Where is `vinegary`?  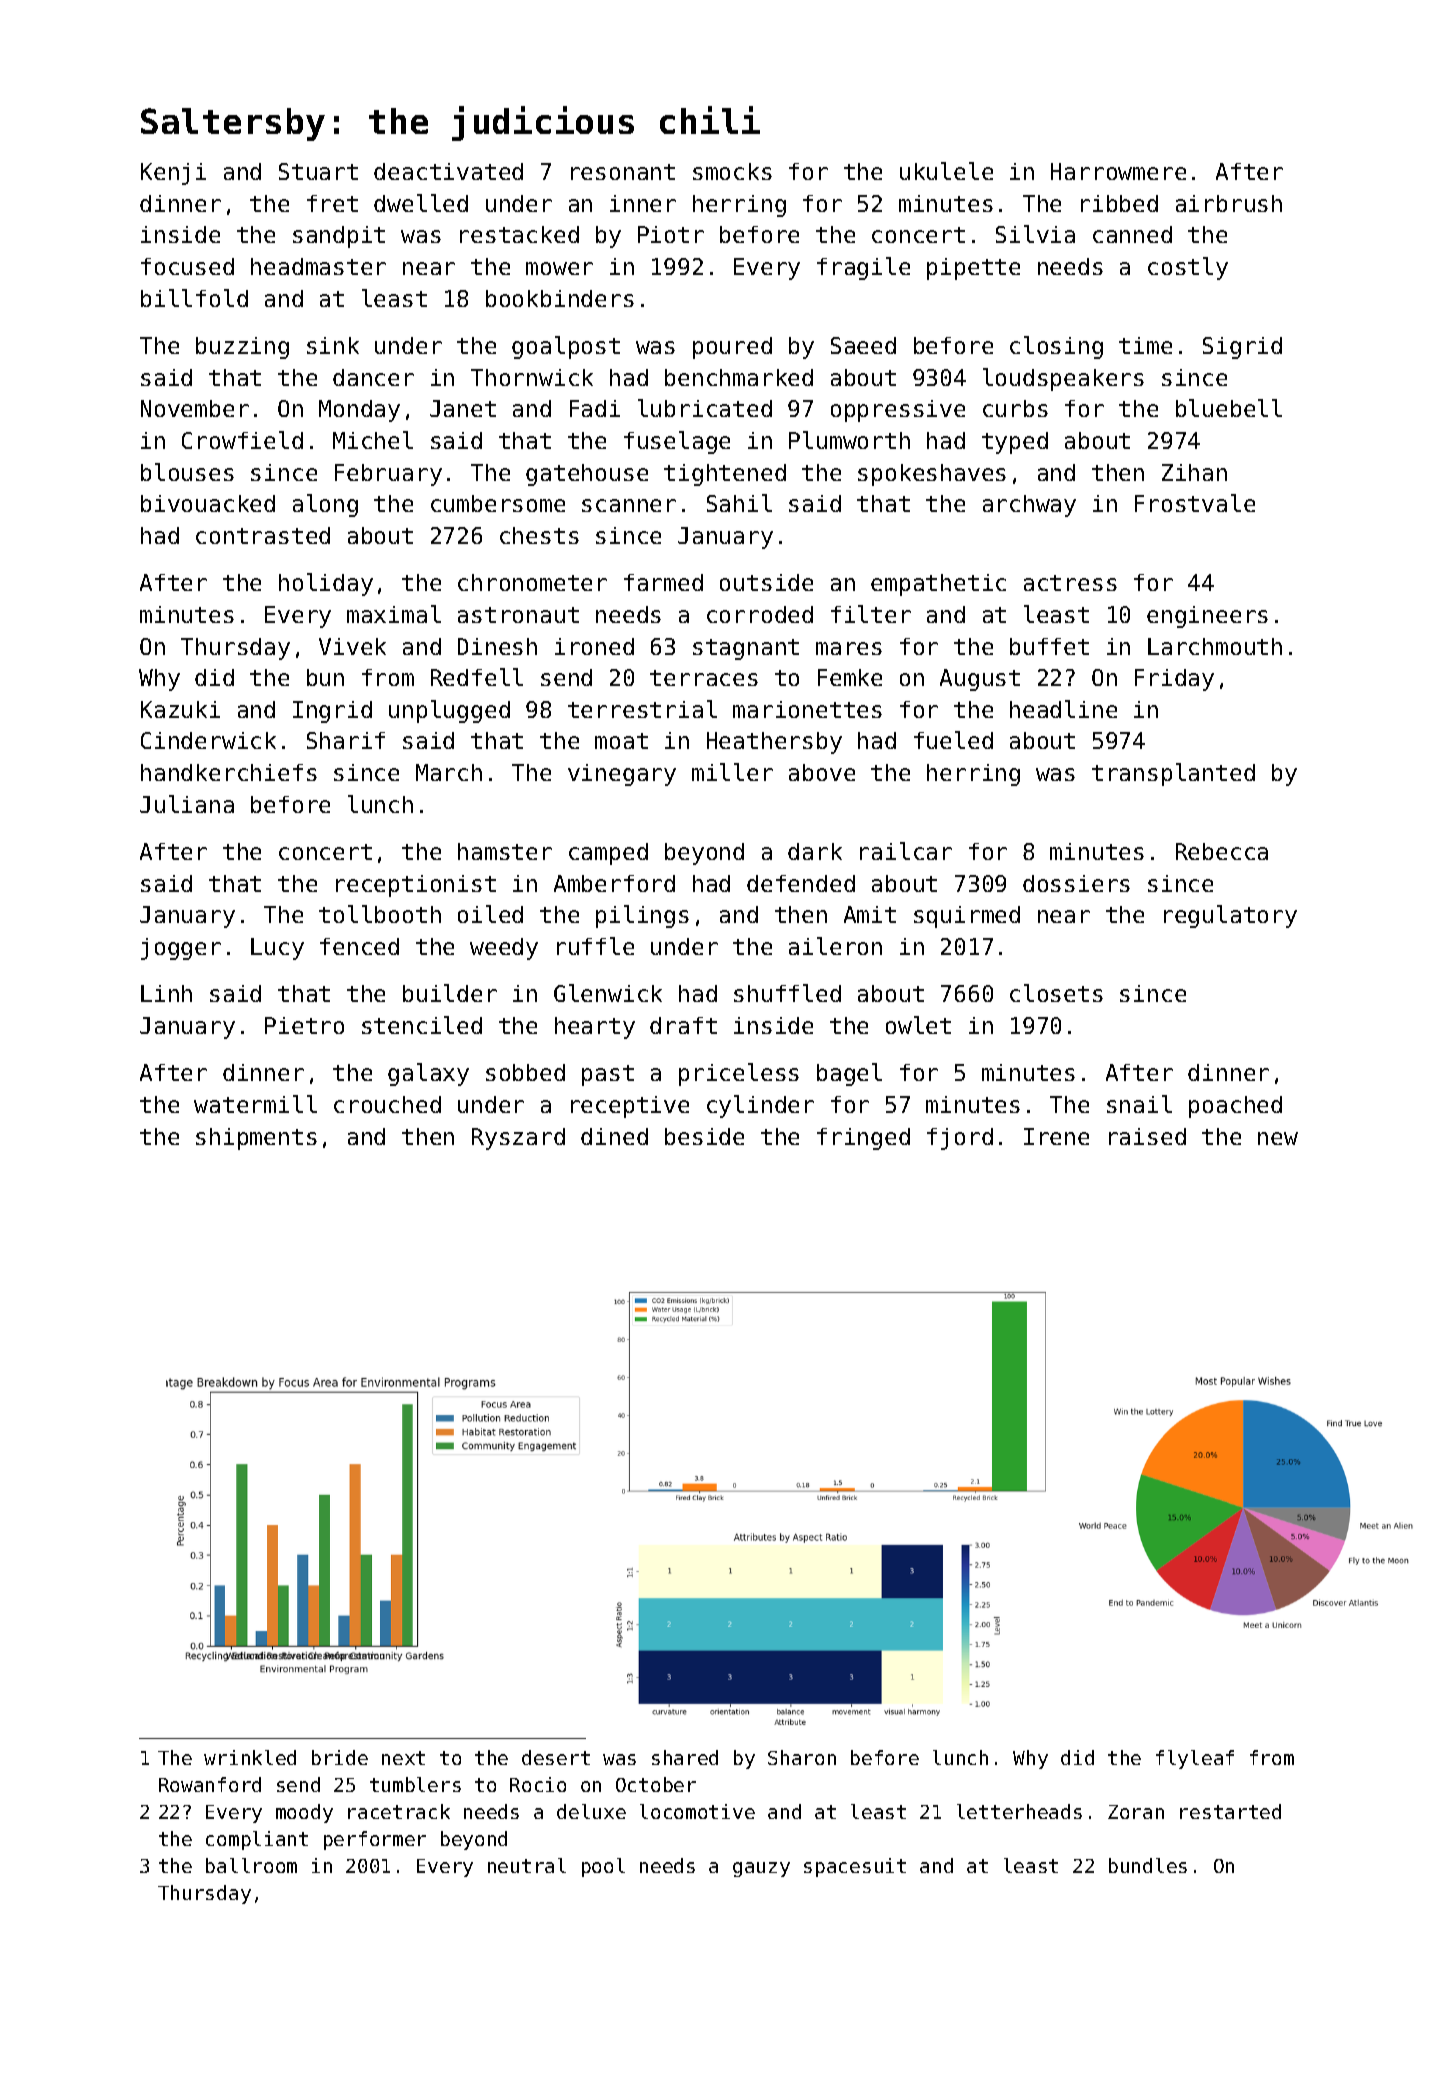 vinegary is located at coordinates (622, 775).
